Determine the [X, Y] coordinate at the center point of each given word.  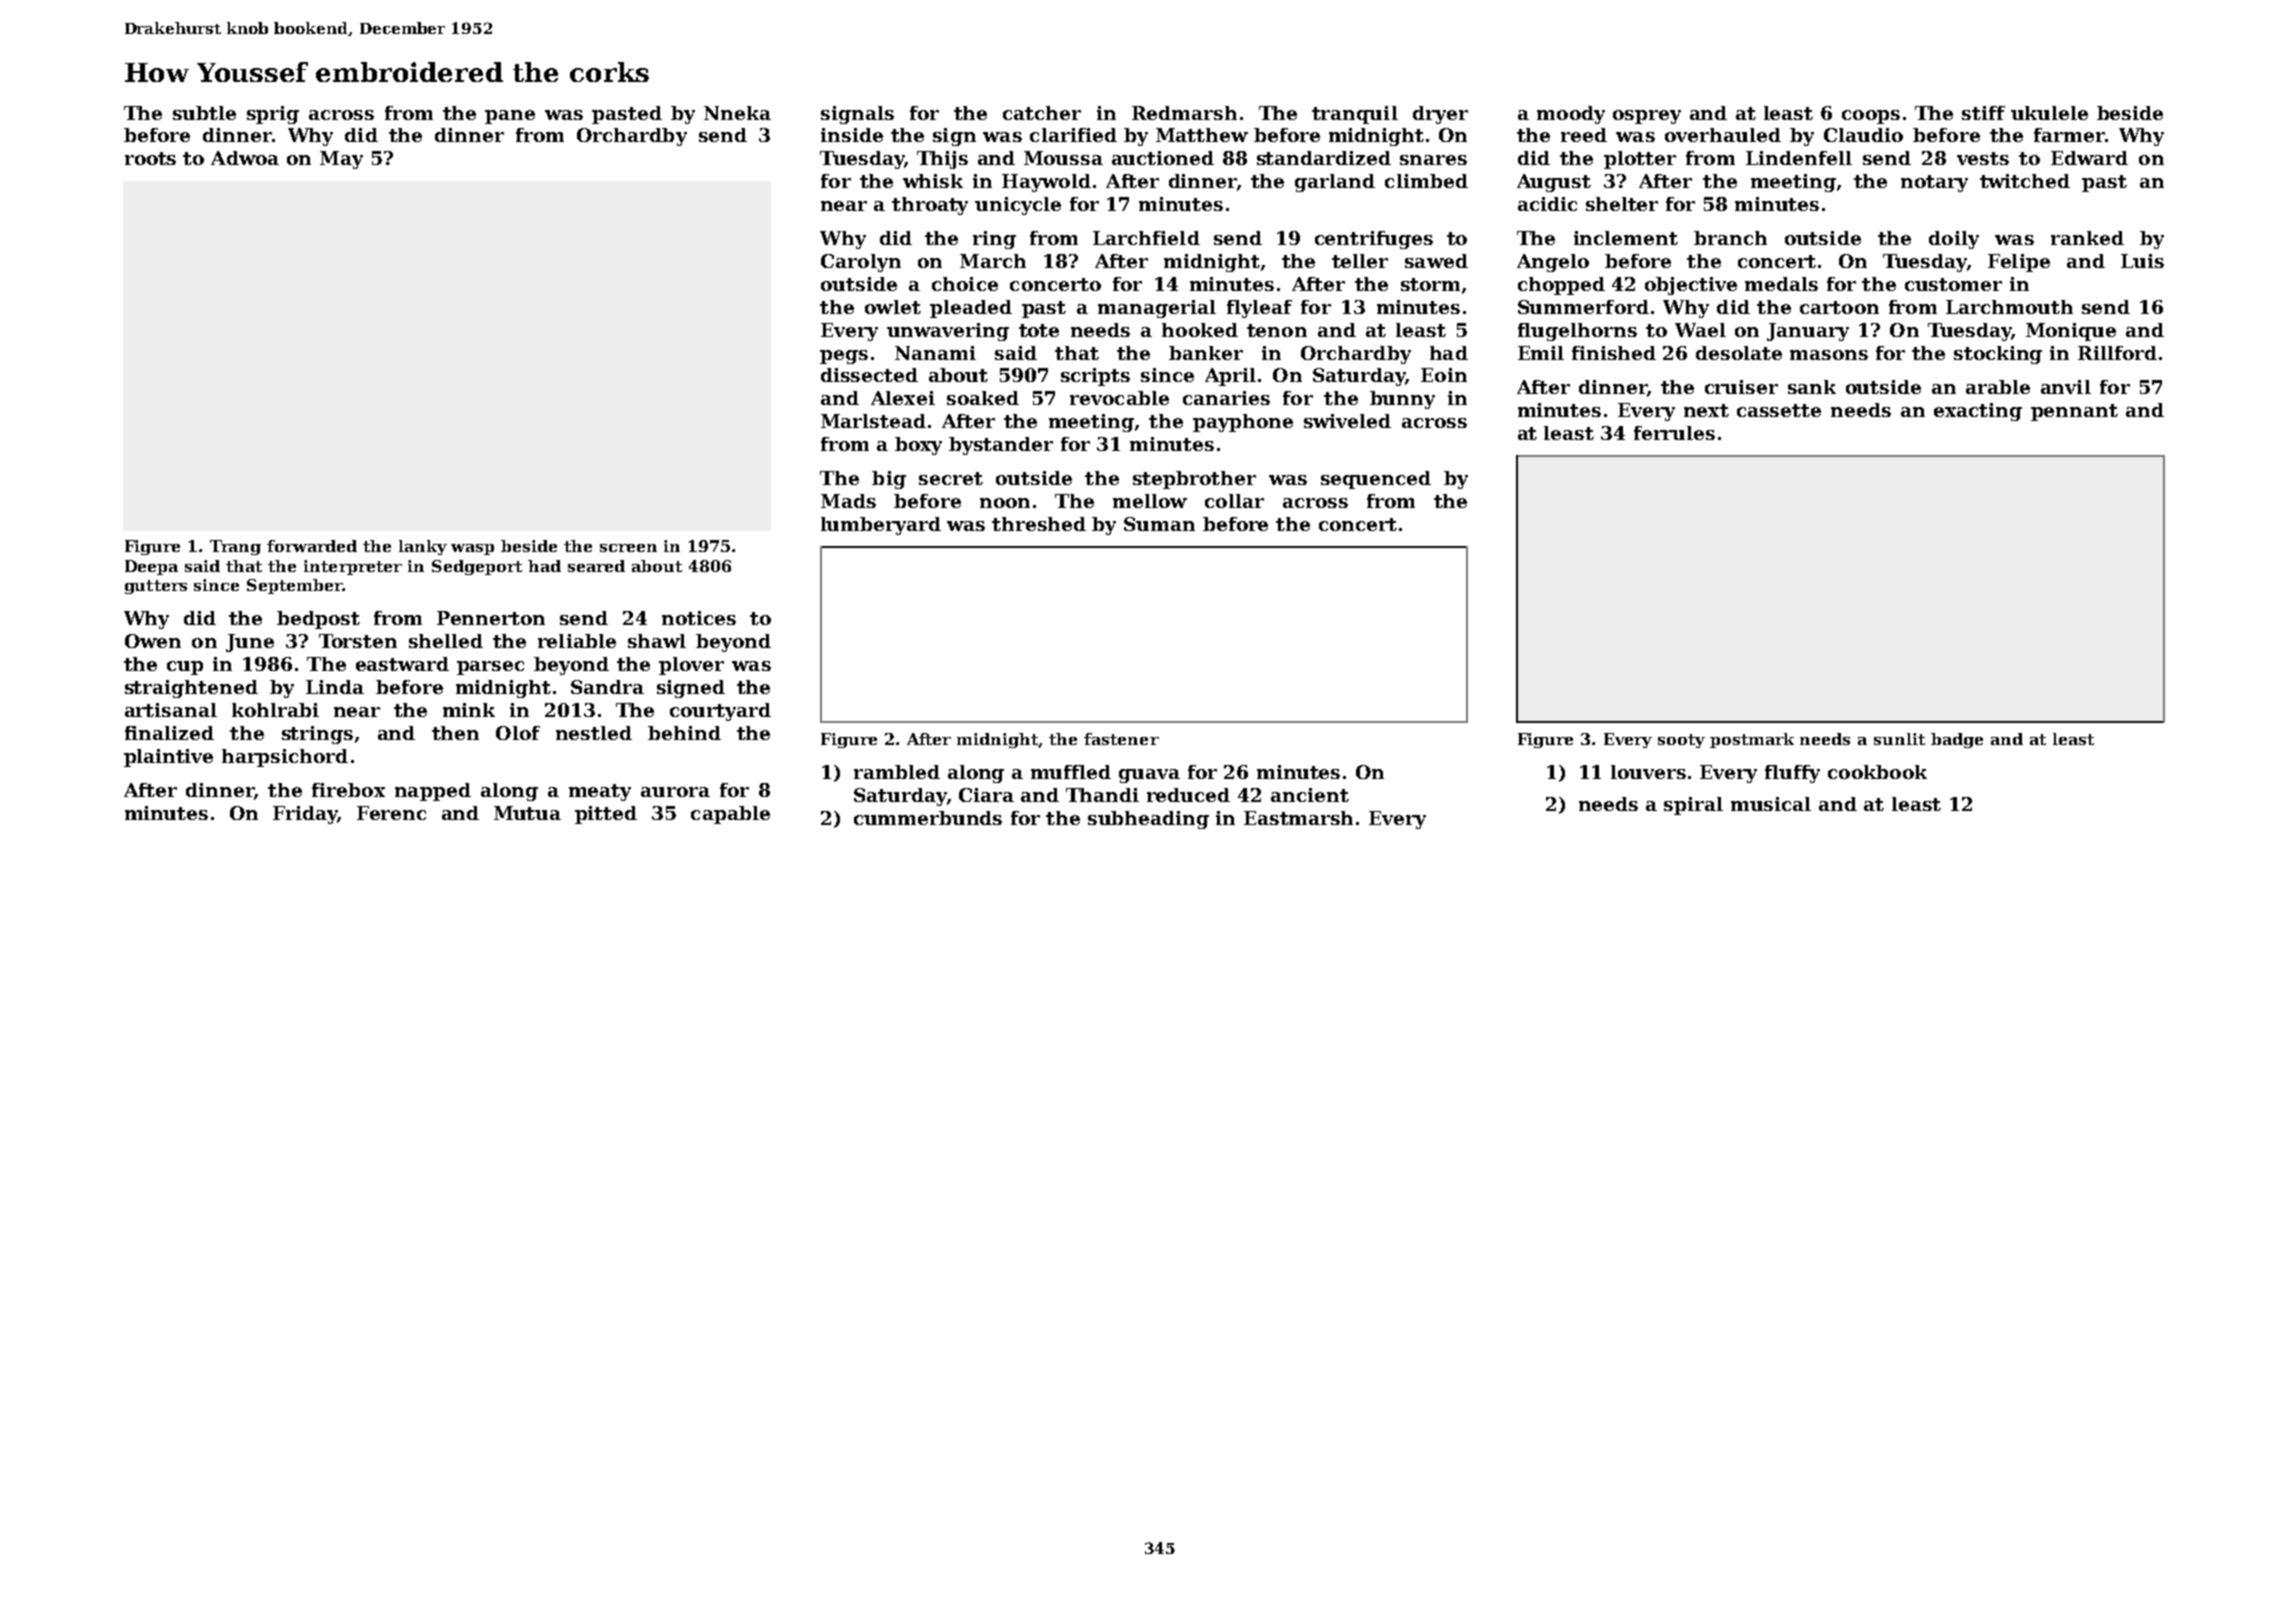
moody [1571, 115]
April [1230, 377]
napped [433, 792]
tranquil [1355, 115]
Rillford [2117, 353]
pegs [844, 357]
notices [699, 618]
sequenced [1376, 480]
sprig [273, 115]
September [295, 586]
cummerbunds [928, 818]
